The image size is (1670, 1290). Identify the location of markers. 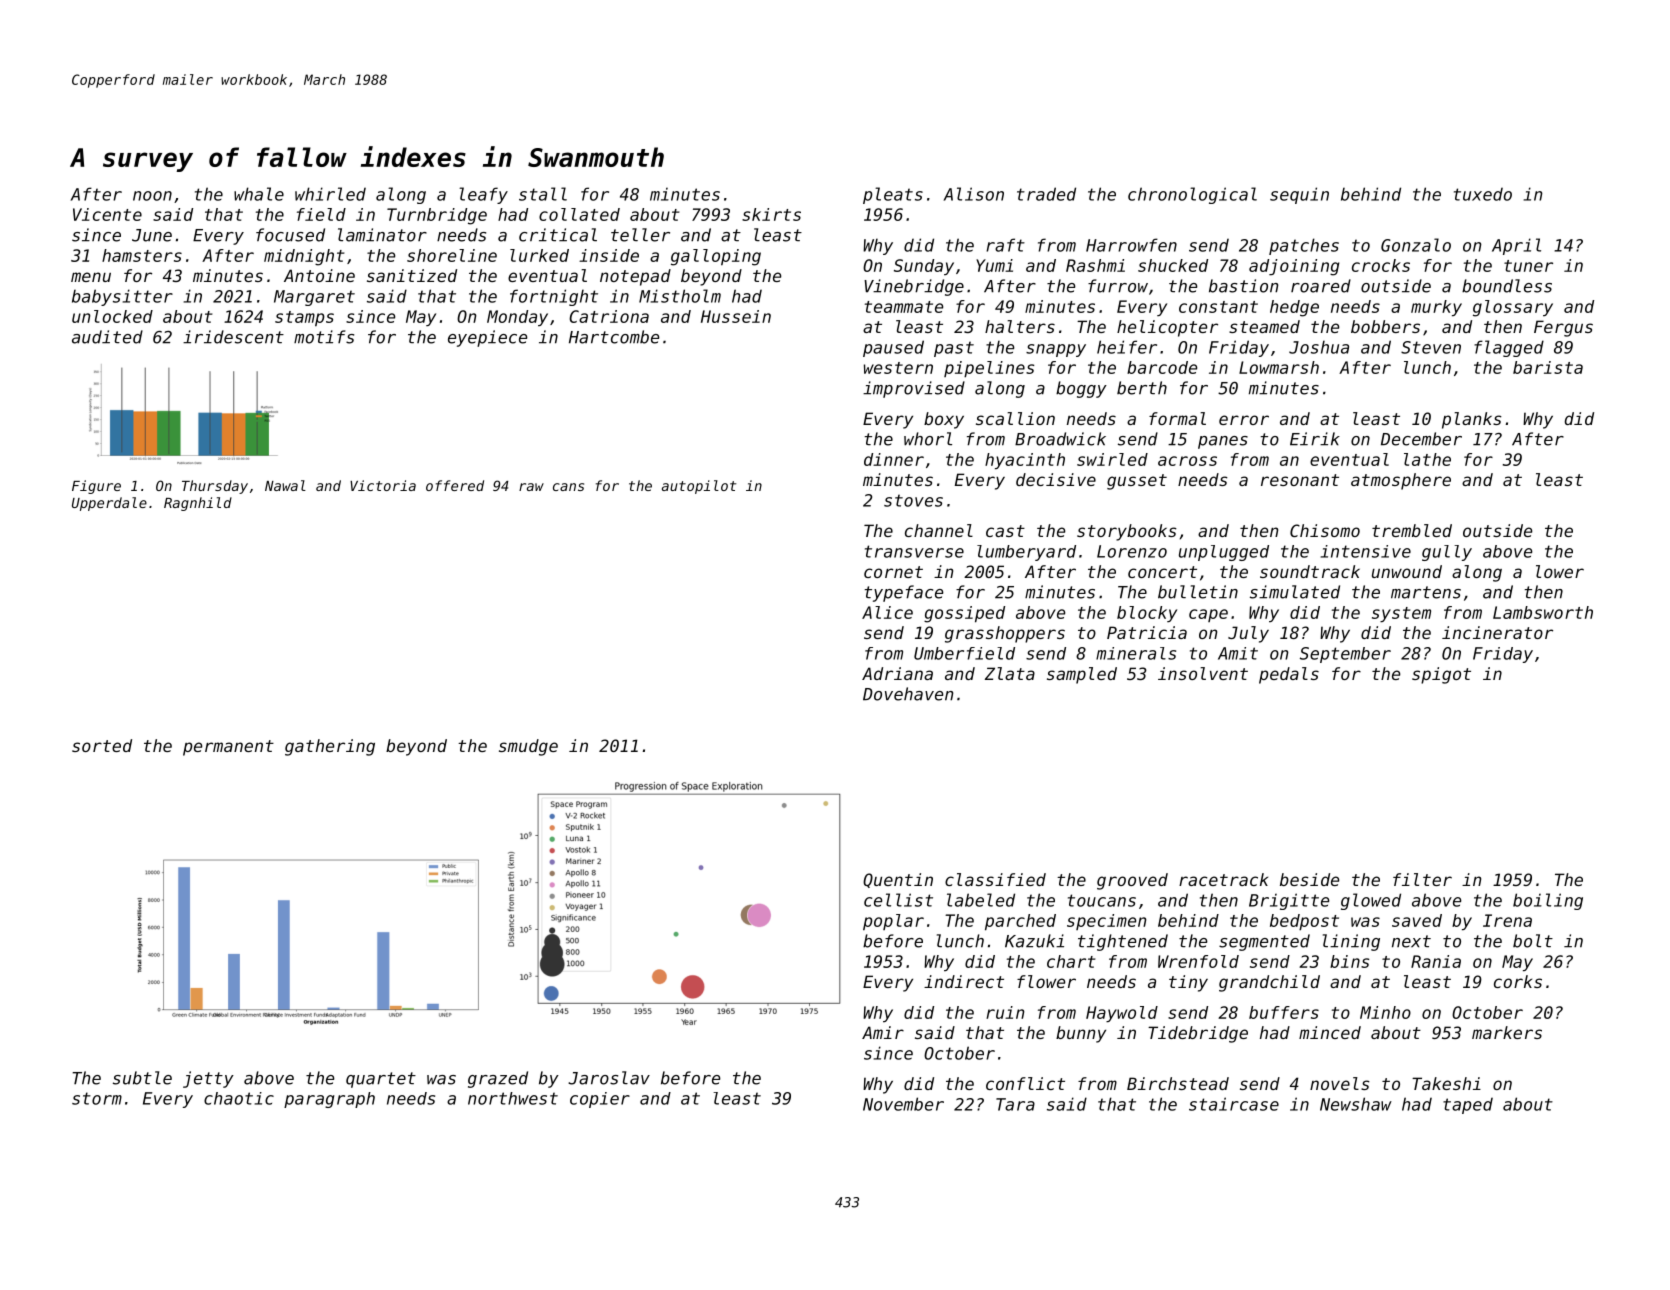
(1507, 1032).
